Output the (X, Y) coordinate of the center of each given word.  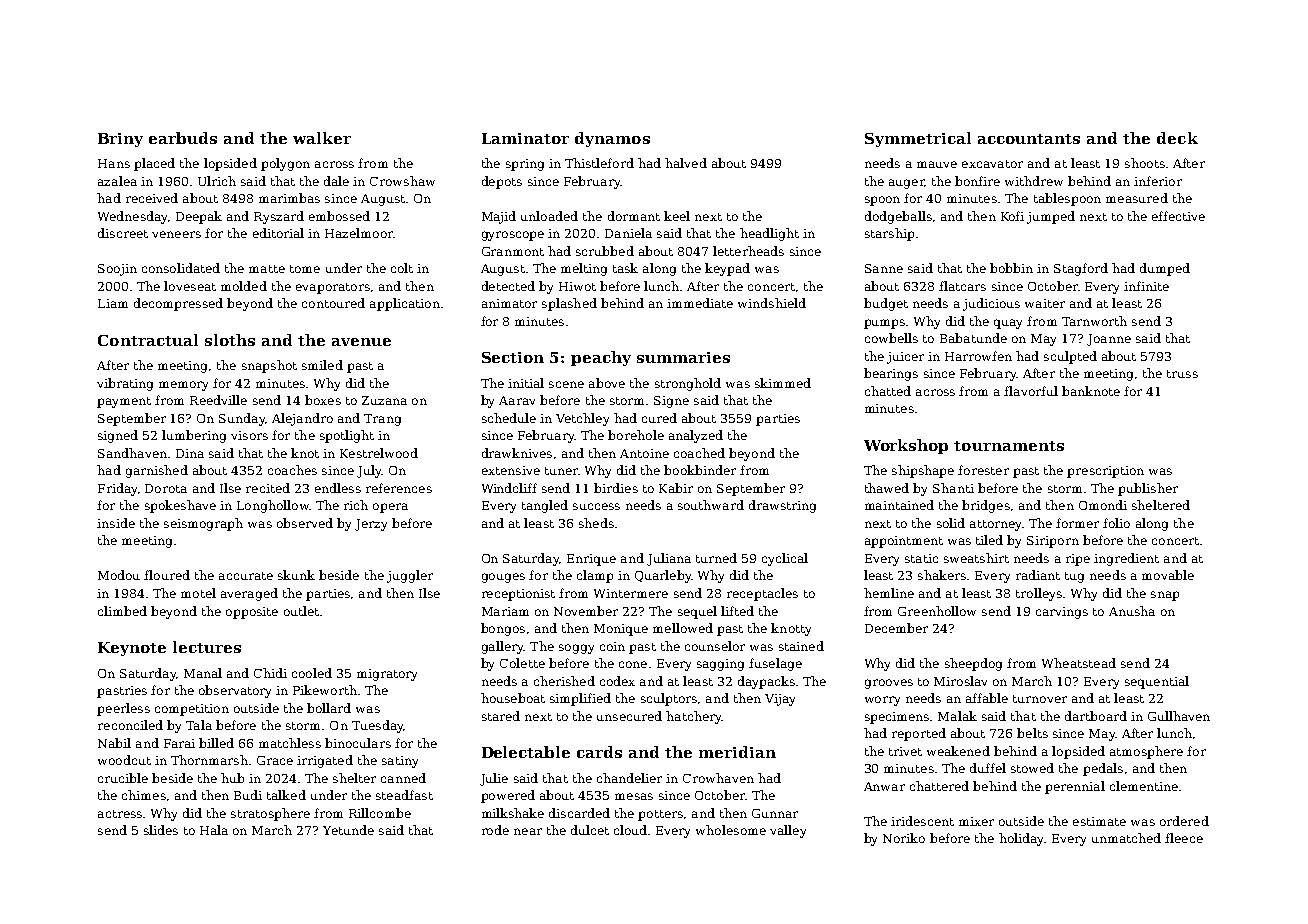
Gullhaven (1179, 716)
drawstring (782, 506)
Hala (214, 830)
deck (1177, 138)
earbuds (183, 138)
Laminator (525, 138)
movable (1168, 575)
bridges (986, 506)
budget (886, 304)
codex (617, 681)
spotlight (347, 436)
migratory (387, 675)
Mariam (505, 611)
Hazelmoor (359, 233)
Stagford (1081, 269)
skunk (296, 575)
